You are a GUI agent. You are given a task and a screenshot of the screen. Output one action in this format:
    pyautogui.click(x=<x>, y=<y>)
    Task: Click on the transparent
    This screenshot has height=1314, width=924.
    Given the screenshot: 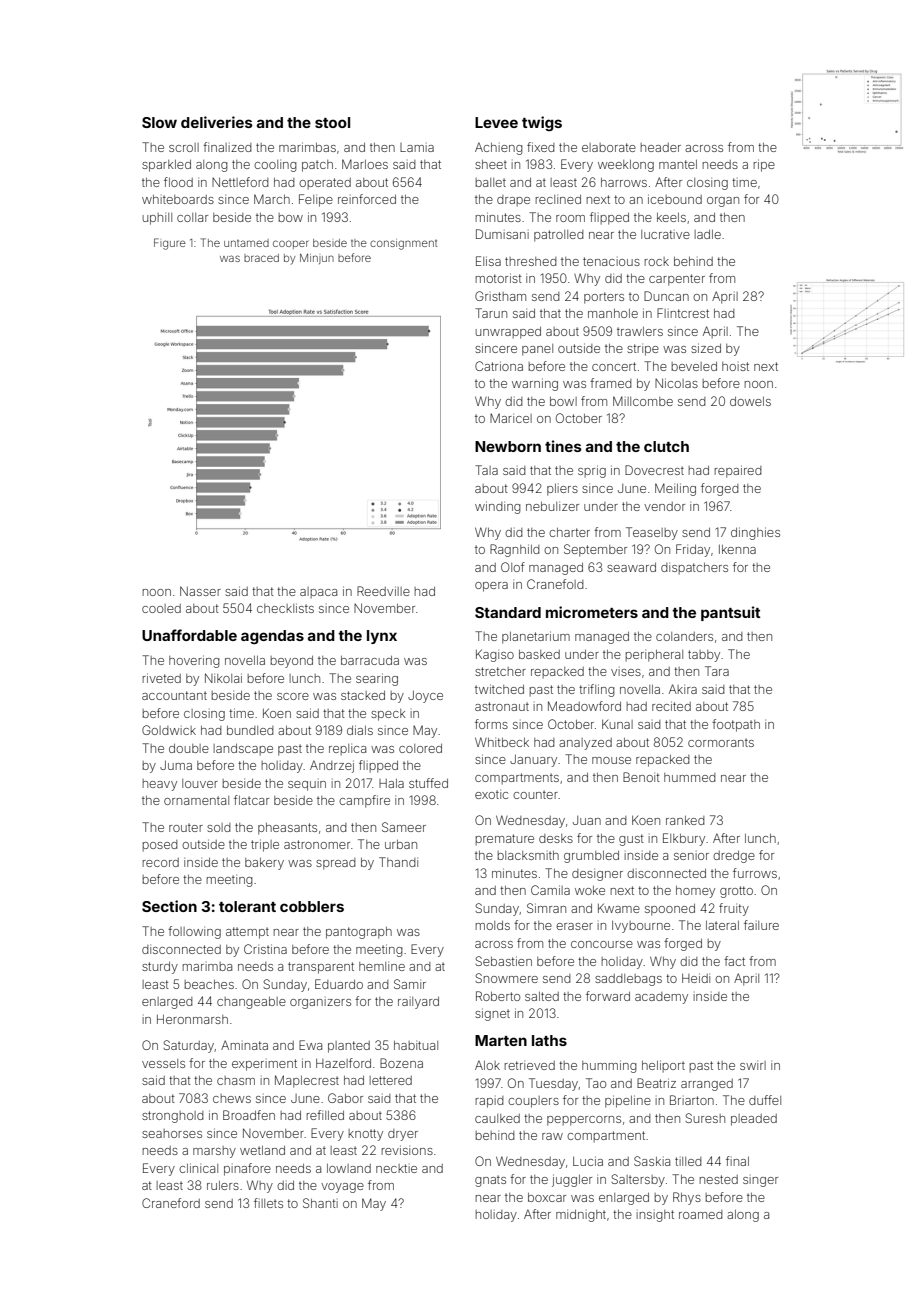 What is the action you would take?
    pyautogui.click(x=321, y=968)
